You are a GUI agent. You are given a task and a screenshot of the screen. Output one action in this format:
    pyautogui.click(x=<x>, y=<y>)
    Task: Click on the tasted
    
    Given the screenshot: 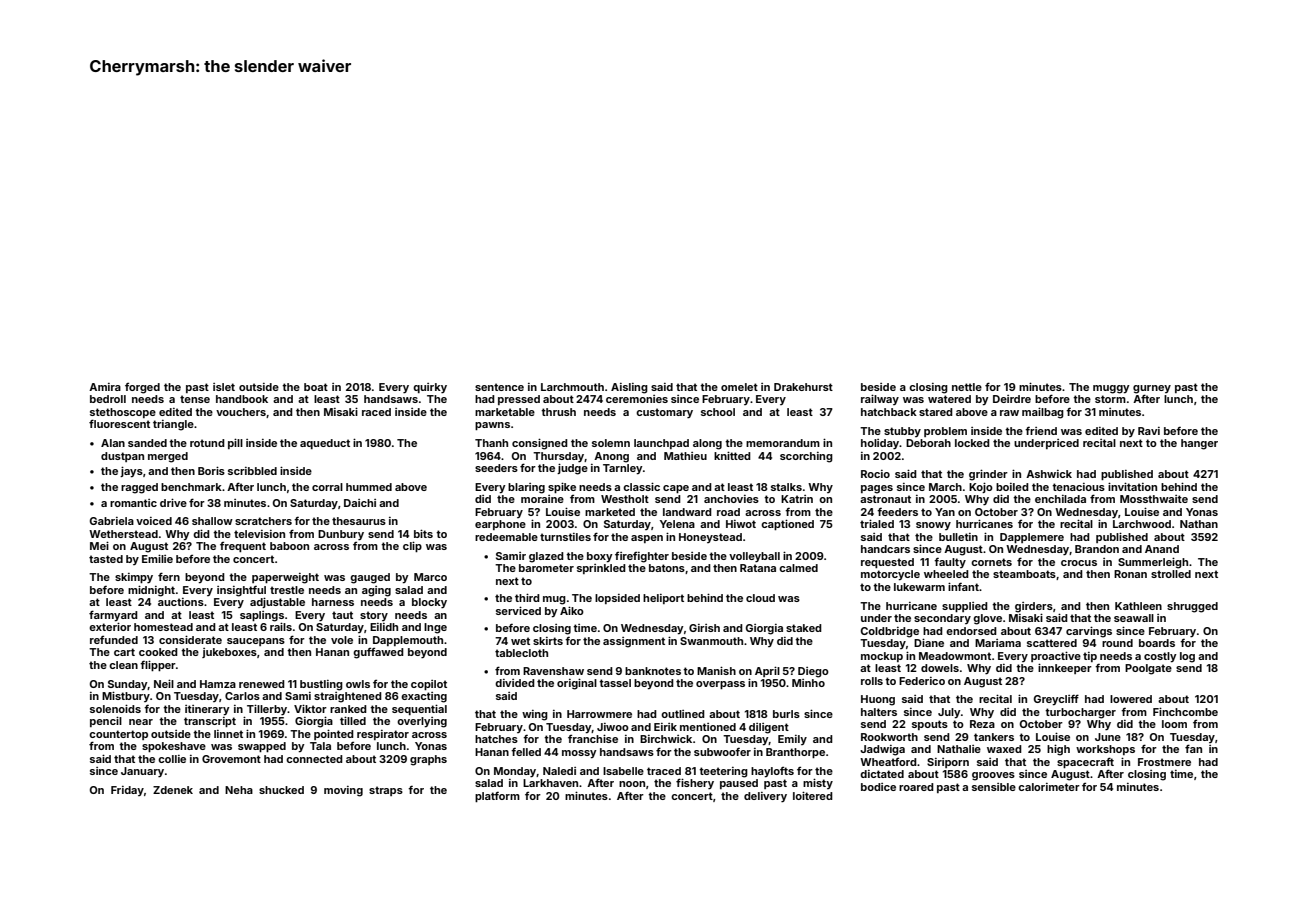 What is the action you would take?
    pyautogui.click(x=106, y=559)
